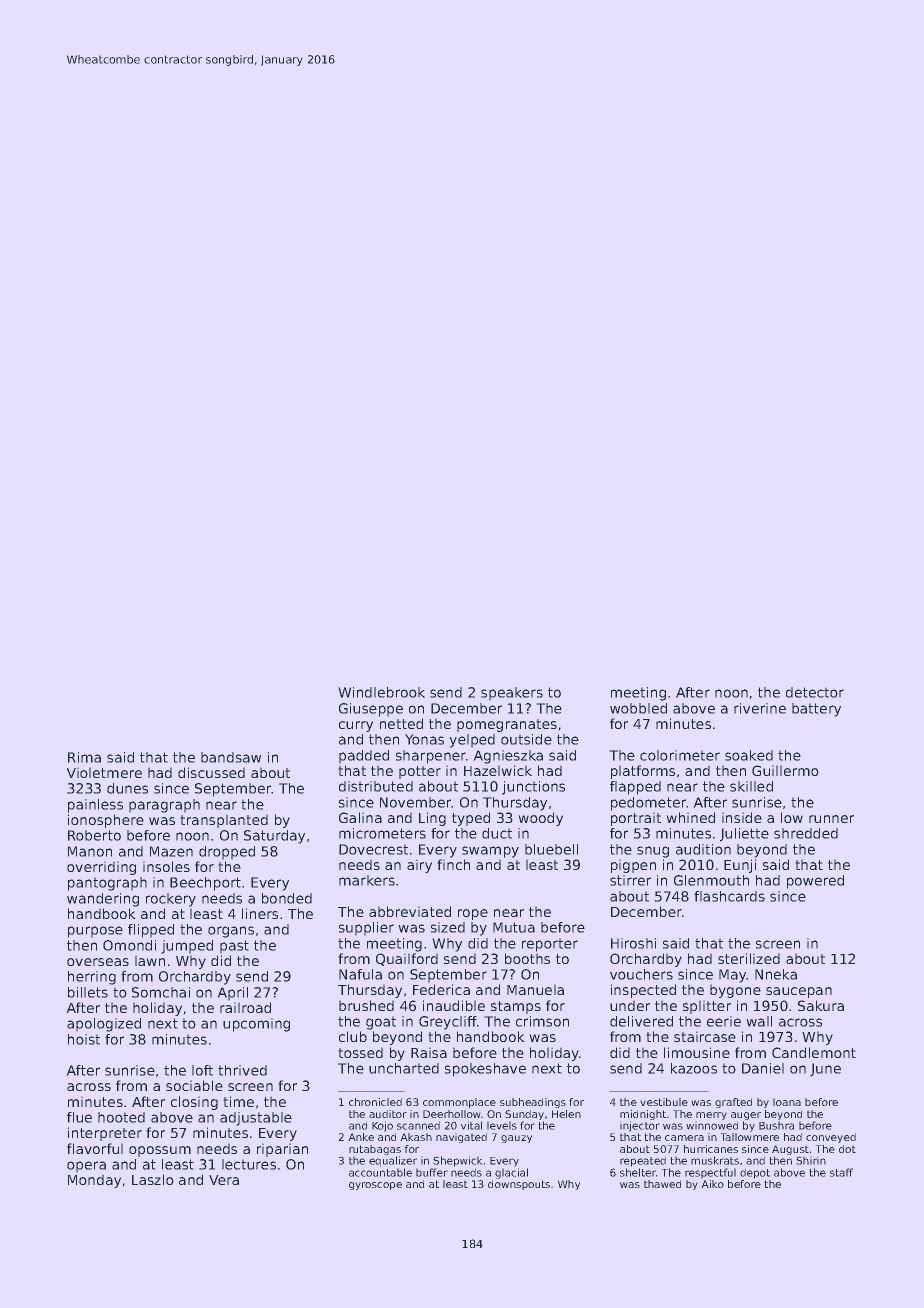 This document has height=1308, width=924. I want to click on reporter, so click(550, 945).
